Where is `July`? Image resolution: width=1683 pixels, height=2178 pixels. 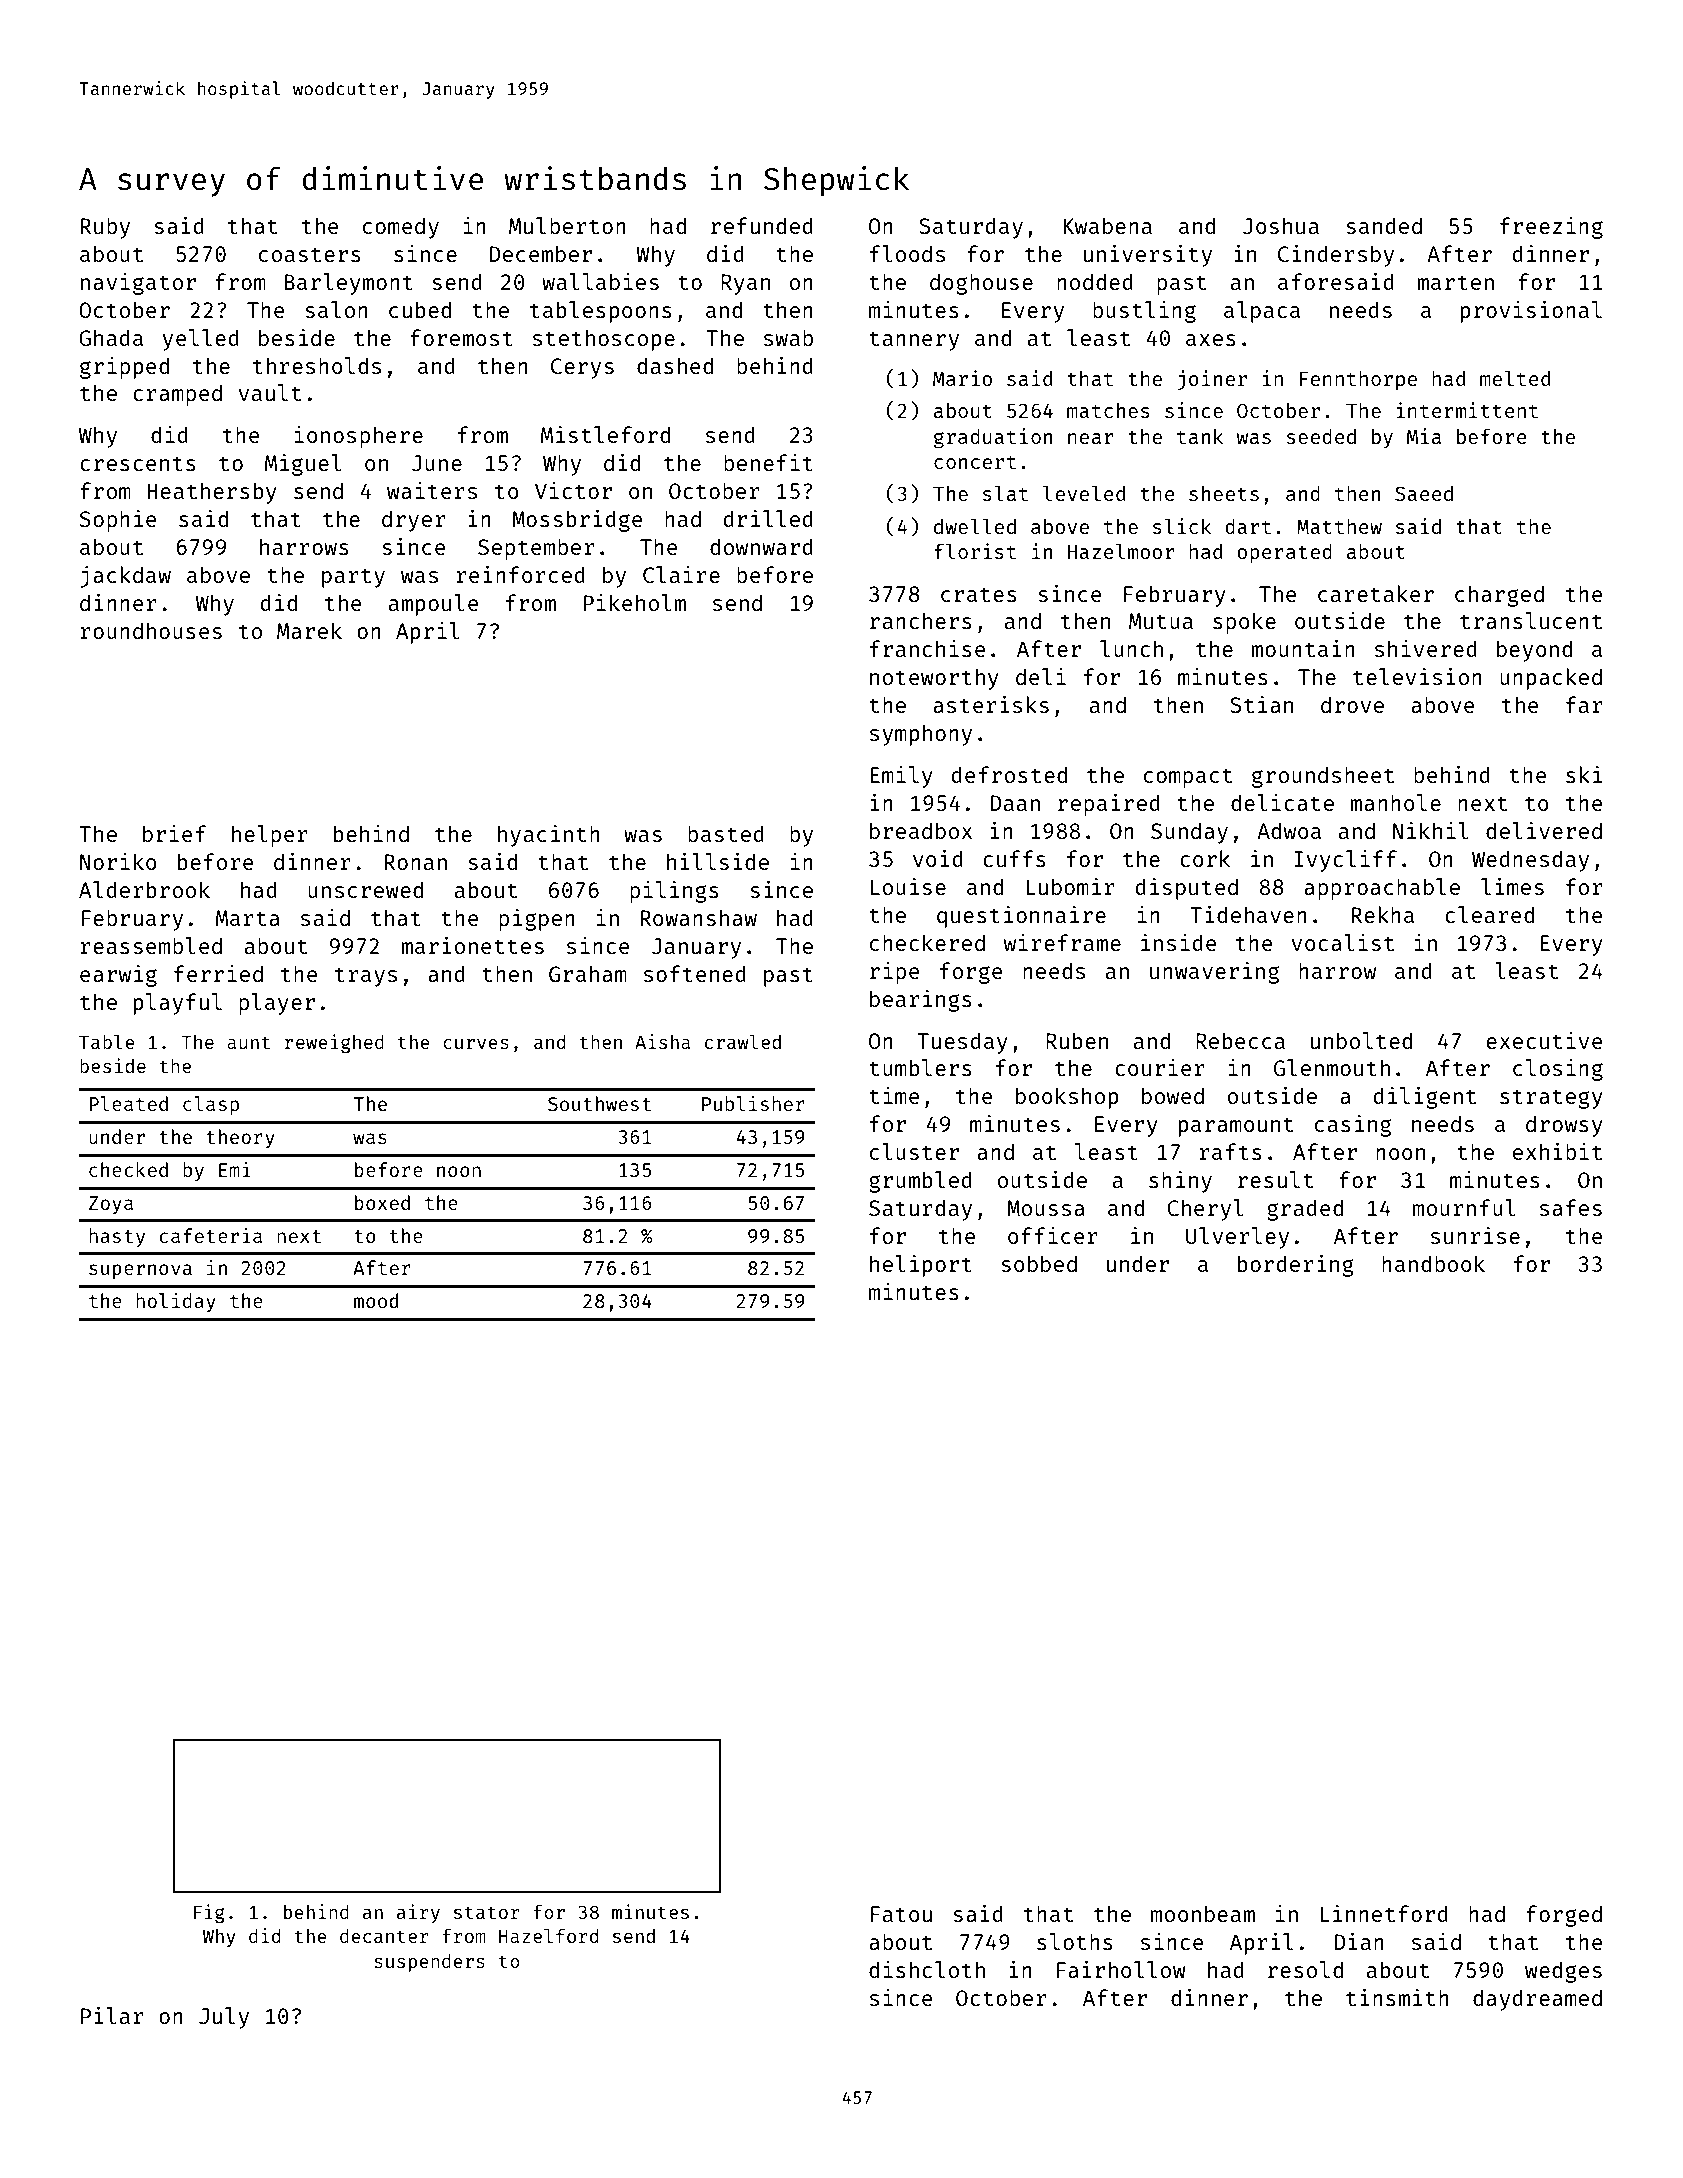
July is located at coordinates (224, 2018).
